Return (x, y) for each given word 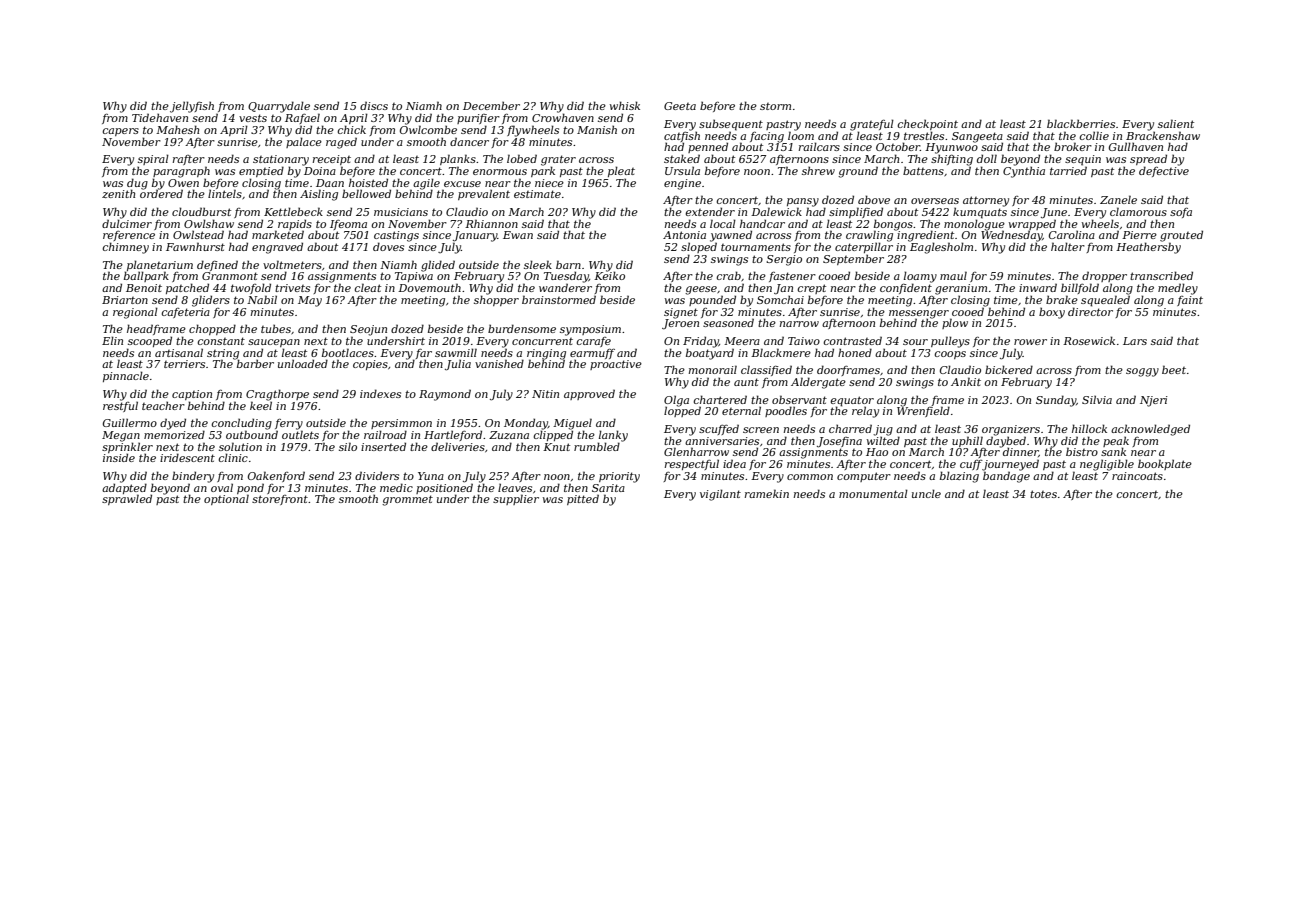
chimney (125, 248)
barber (255, 364)
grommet (407, 500)
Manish (597, 129)
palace (304, 142)
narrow (799, 324)
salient (1176, 123)
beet (1174, 369)
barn (568, 264)
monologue (974, 225)
